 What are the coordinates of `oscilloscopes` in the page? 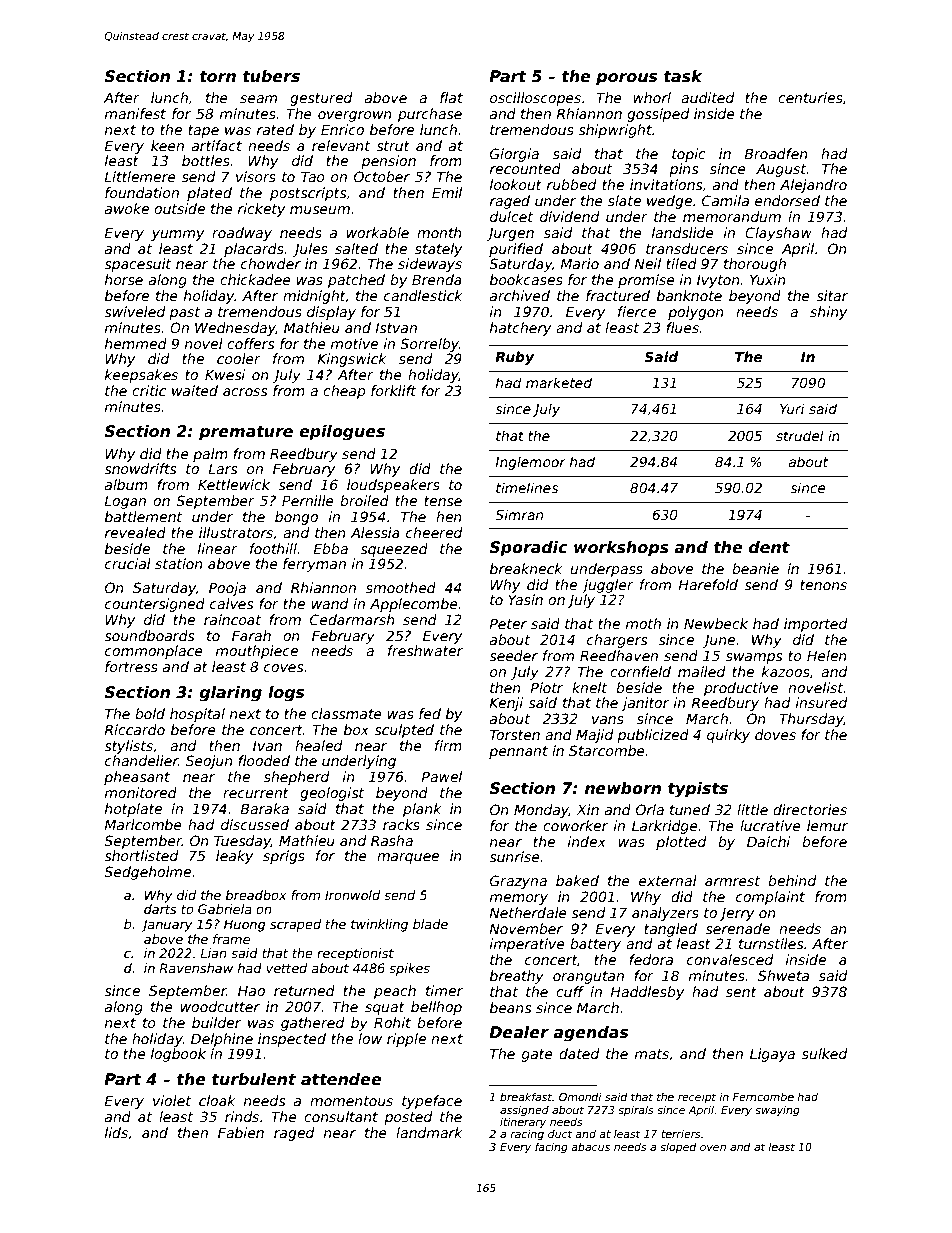 It's located at (535, 99).
